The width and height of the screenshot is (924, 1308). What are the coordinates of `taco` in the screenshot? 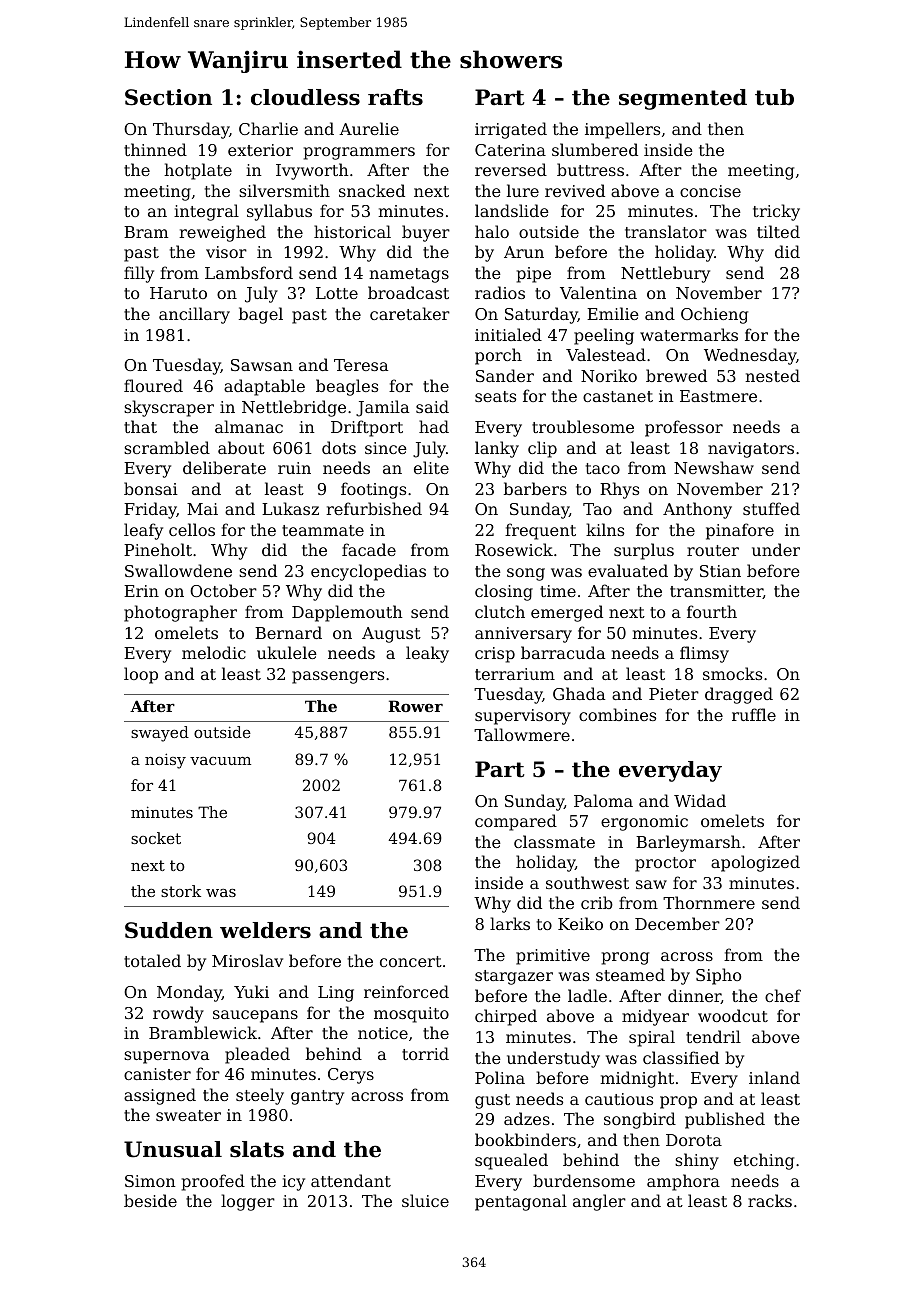 It's located at (603, 468).
